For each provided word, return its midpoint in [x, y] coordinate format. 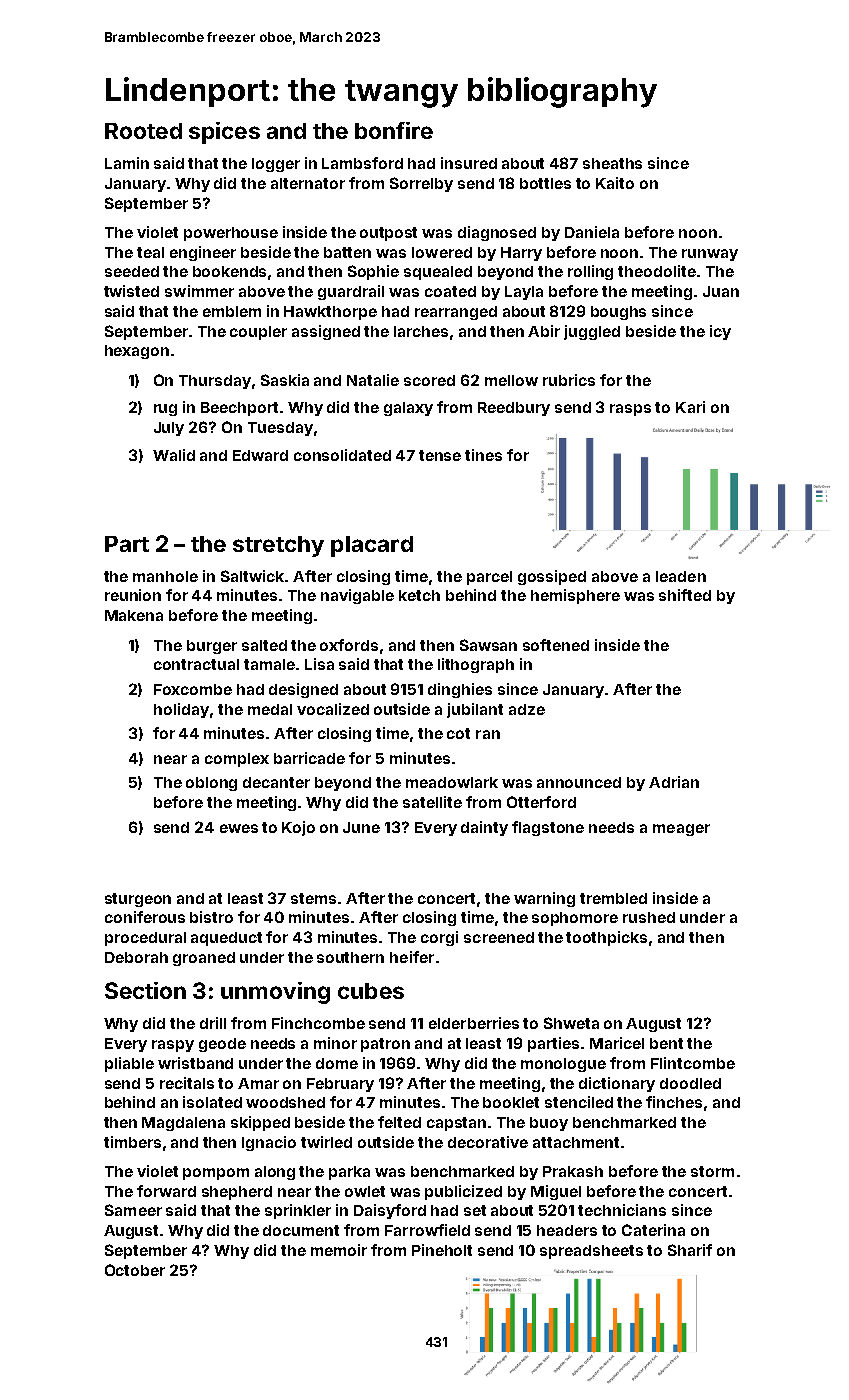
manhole [165, 576]
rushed [649, 917]
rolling [590, 272]
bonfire [394, 130]
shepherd [237, 1193]
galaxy [408, 409]
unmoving [275, 993]
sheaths [612, 163]
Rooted [143, 131]
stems [313, 898]
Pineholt [442, 1250]
